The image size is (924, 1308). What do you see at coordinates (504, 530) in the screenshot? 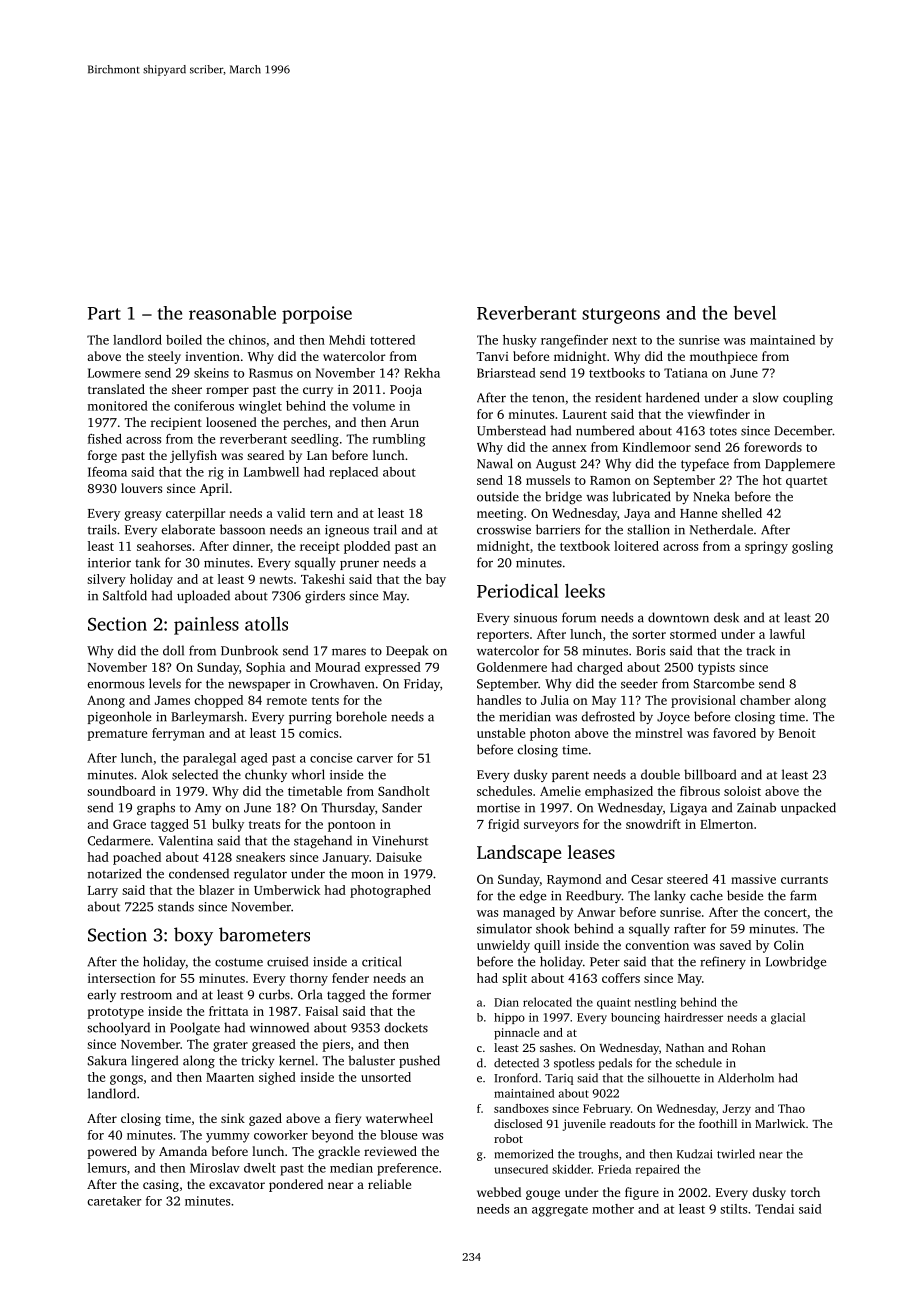
I see `crosswise` at bounding box center [504, 530].
